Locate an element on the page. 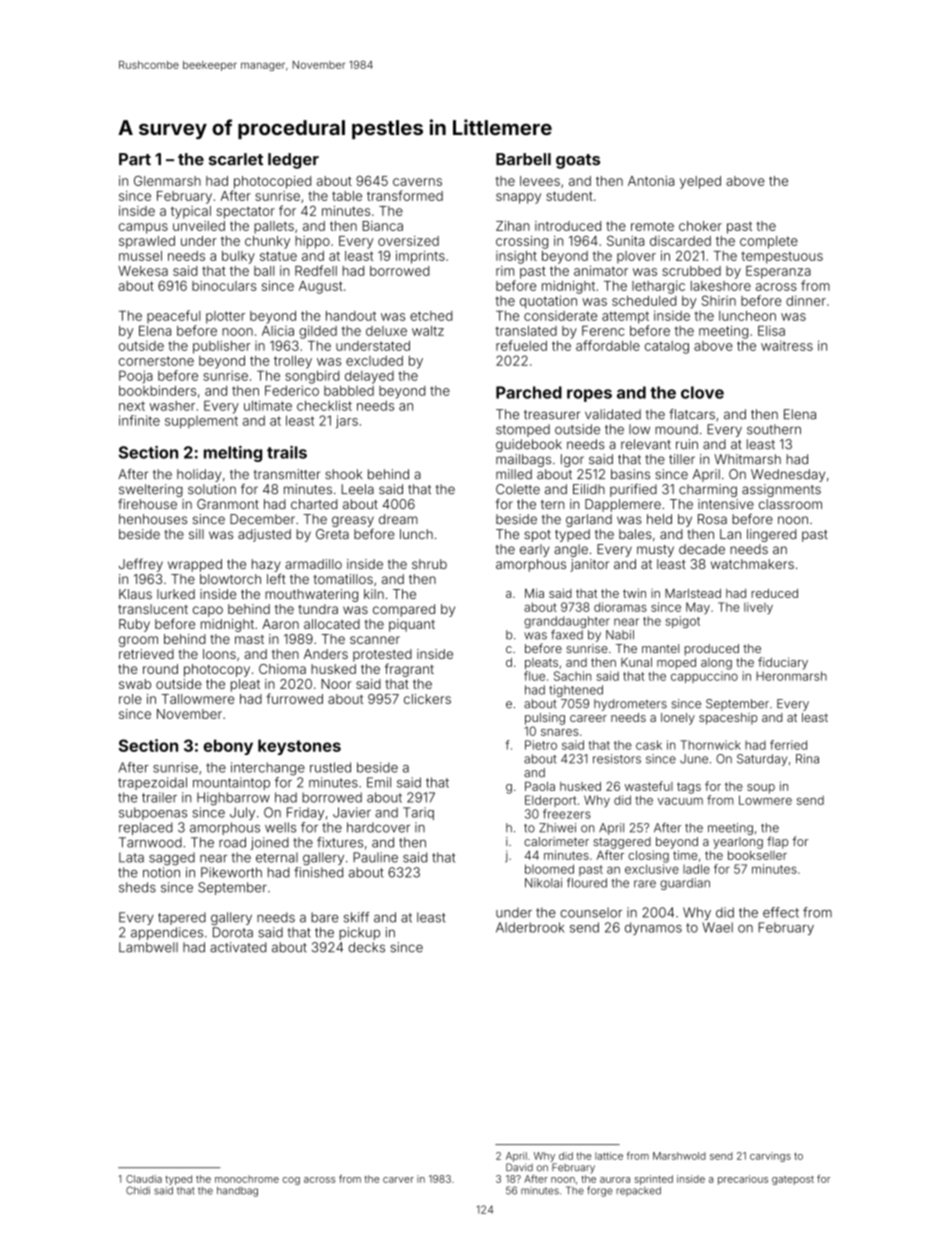 Image resolution: width=952 pixels, height=1233 pixels. role is located at coordinates (130, 699).
